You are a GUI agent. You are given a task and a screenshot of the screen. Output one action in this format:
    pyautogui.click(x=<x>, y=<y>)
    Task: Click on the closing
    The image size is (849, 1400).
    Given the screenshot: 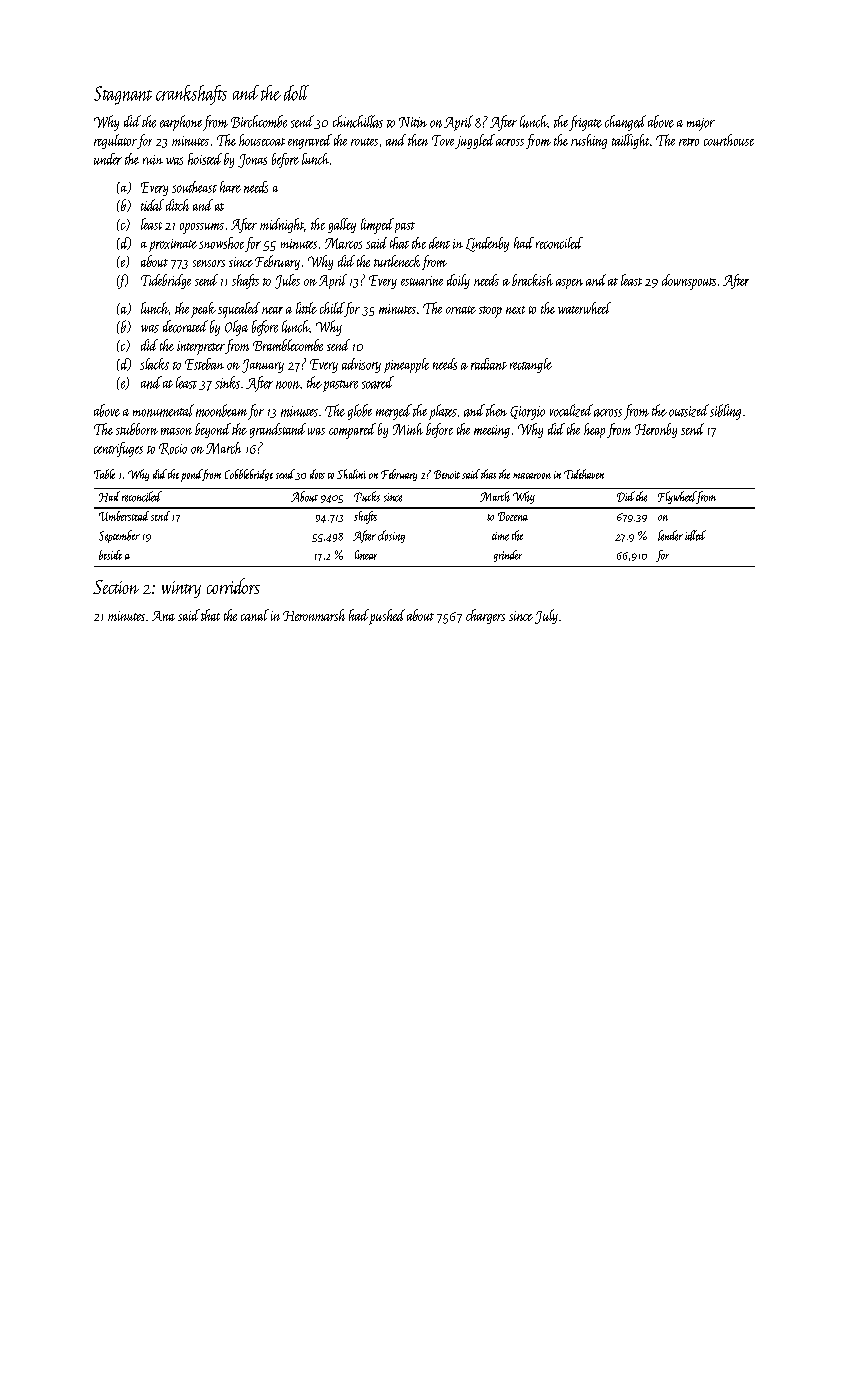 What is the action you would take?
    pyautogui.click(x=391, y=536)
